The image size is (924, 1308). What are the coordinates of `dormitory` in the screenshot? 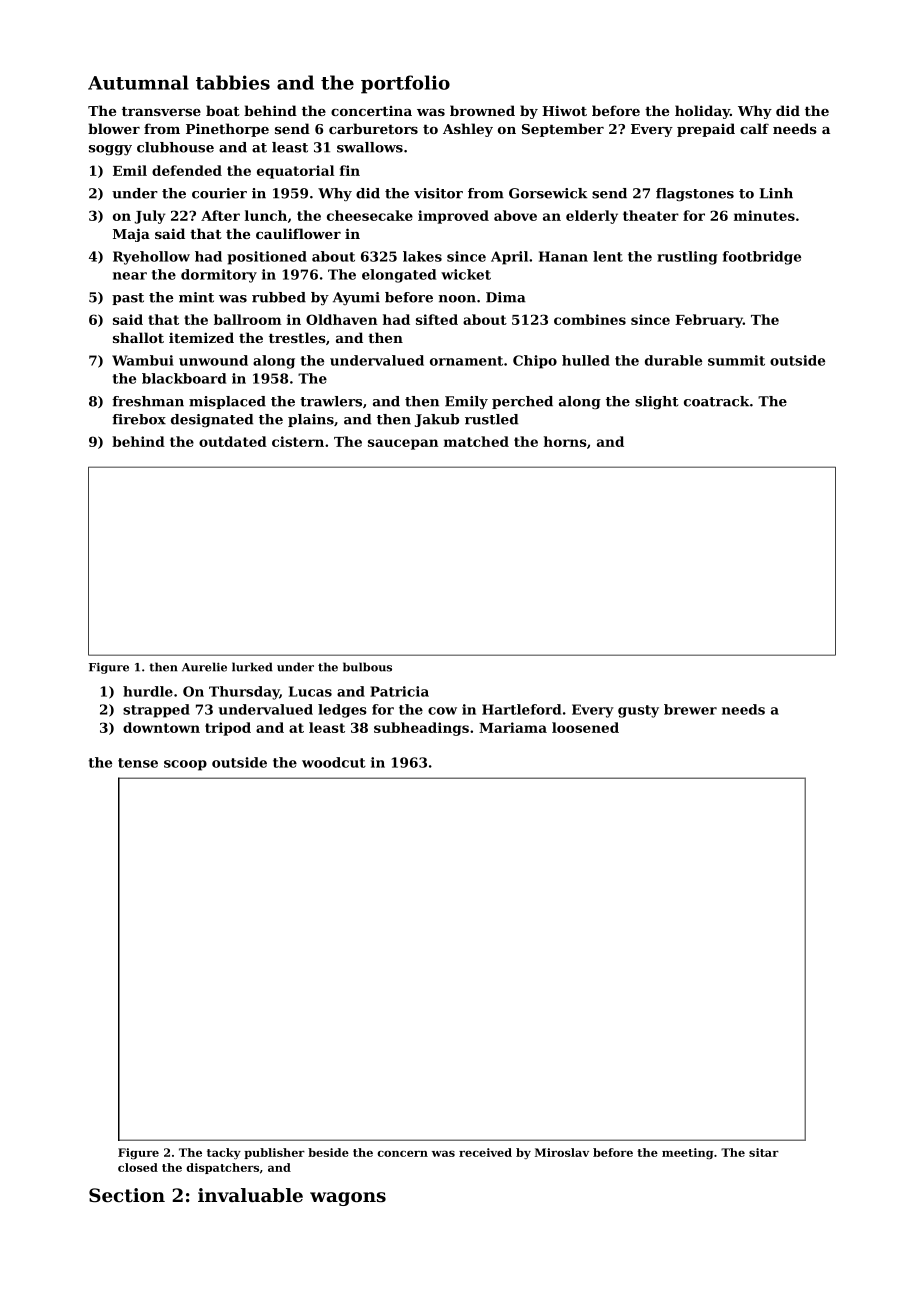 It's located at (219, 276).
